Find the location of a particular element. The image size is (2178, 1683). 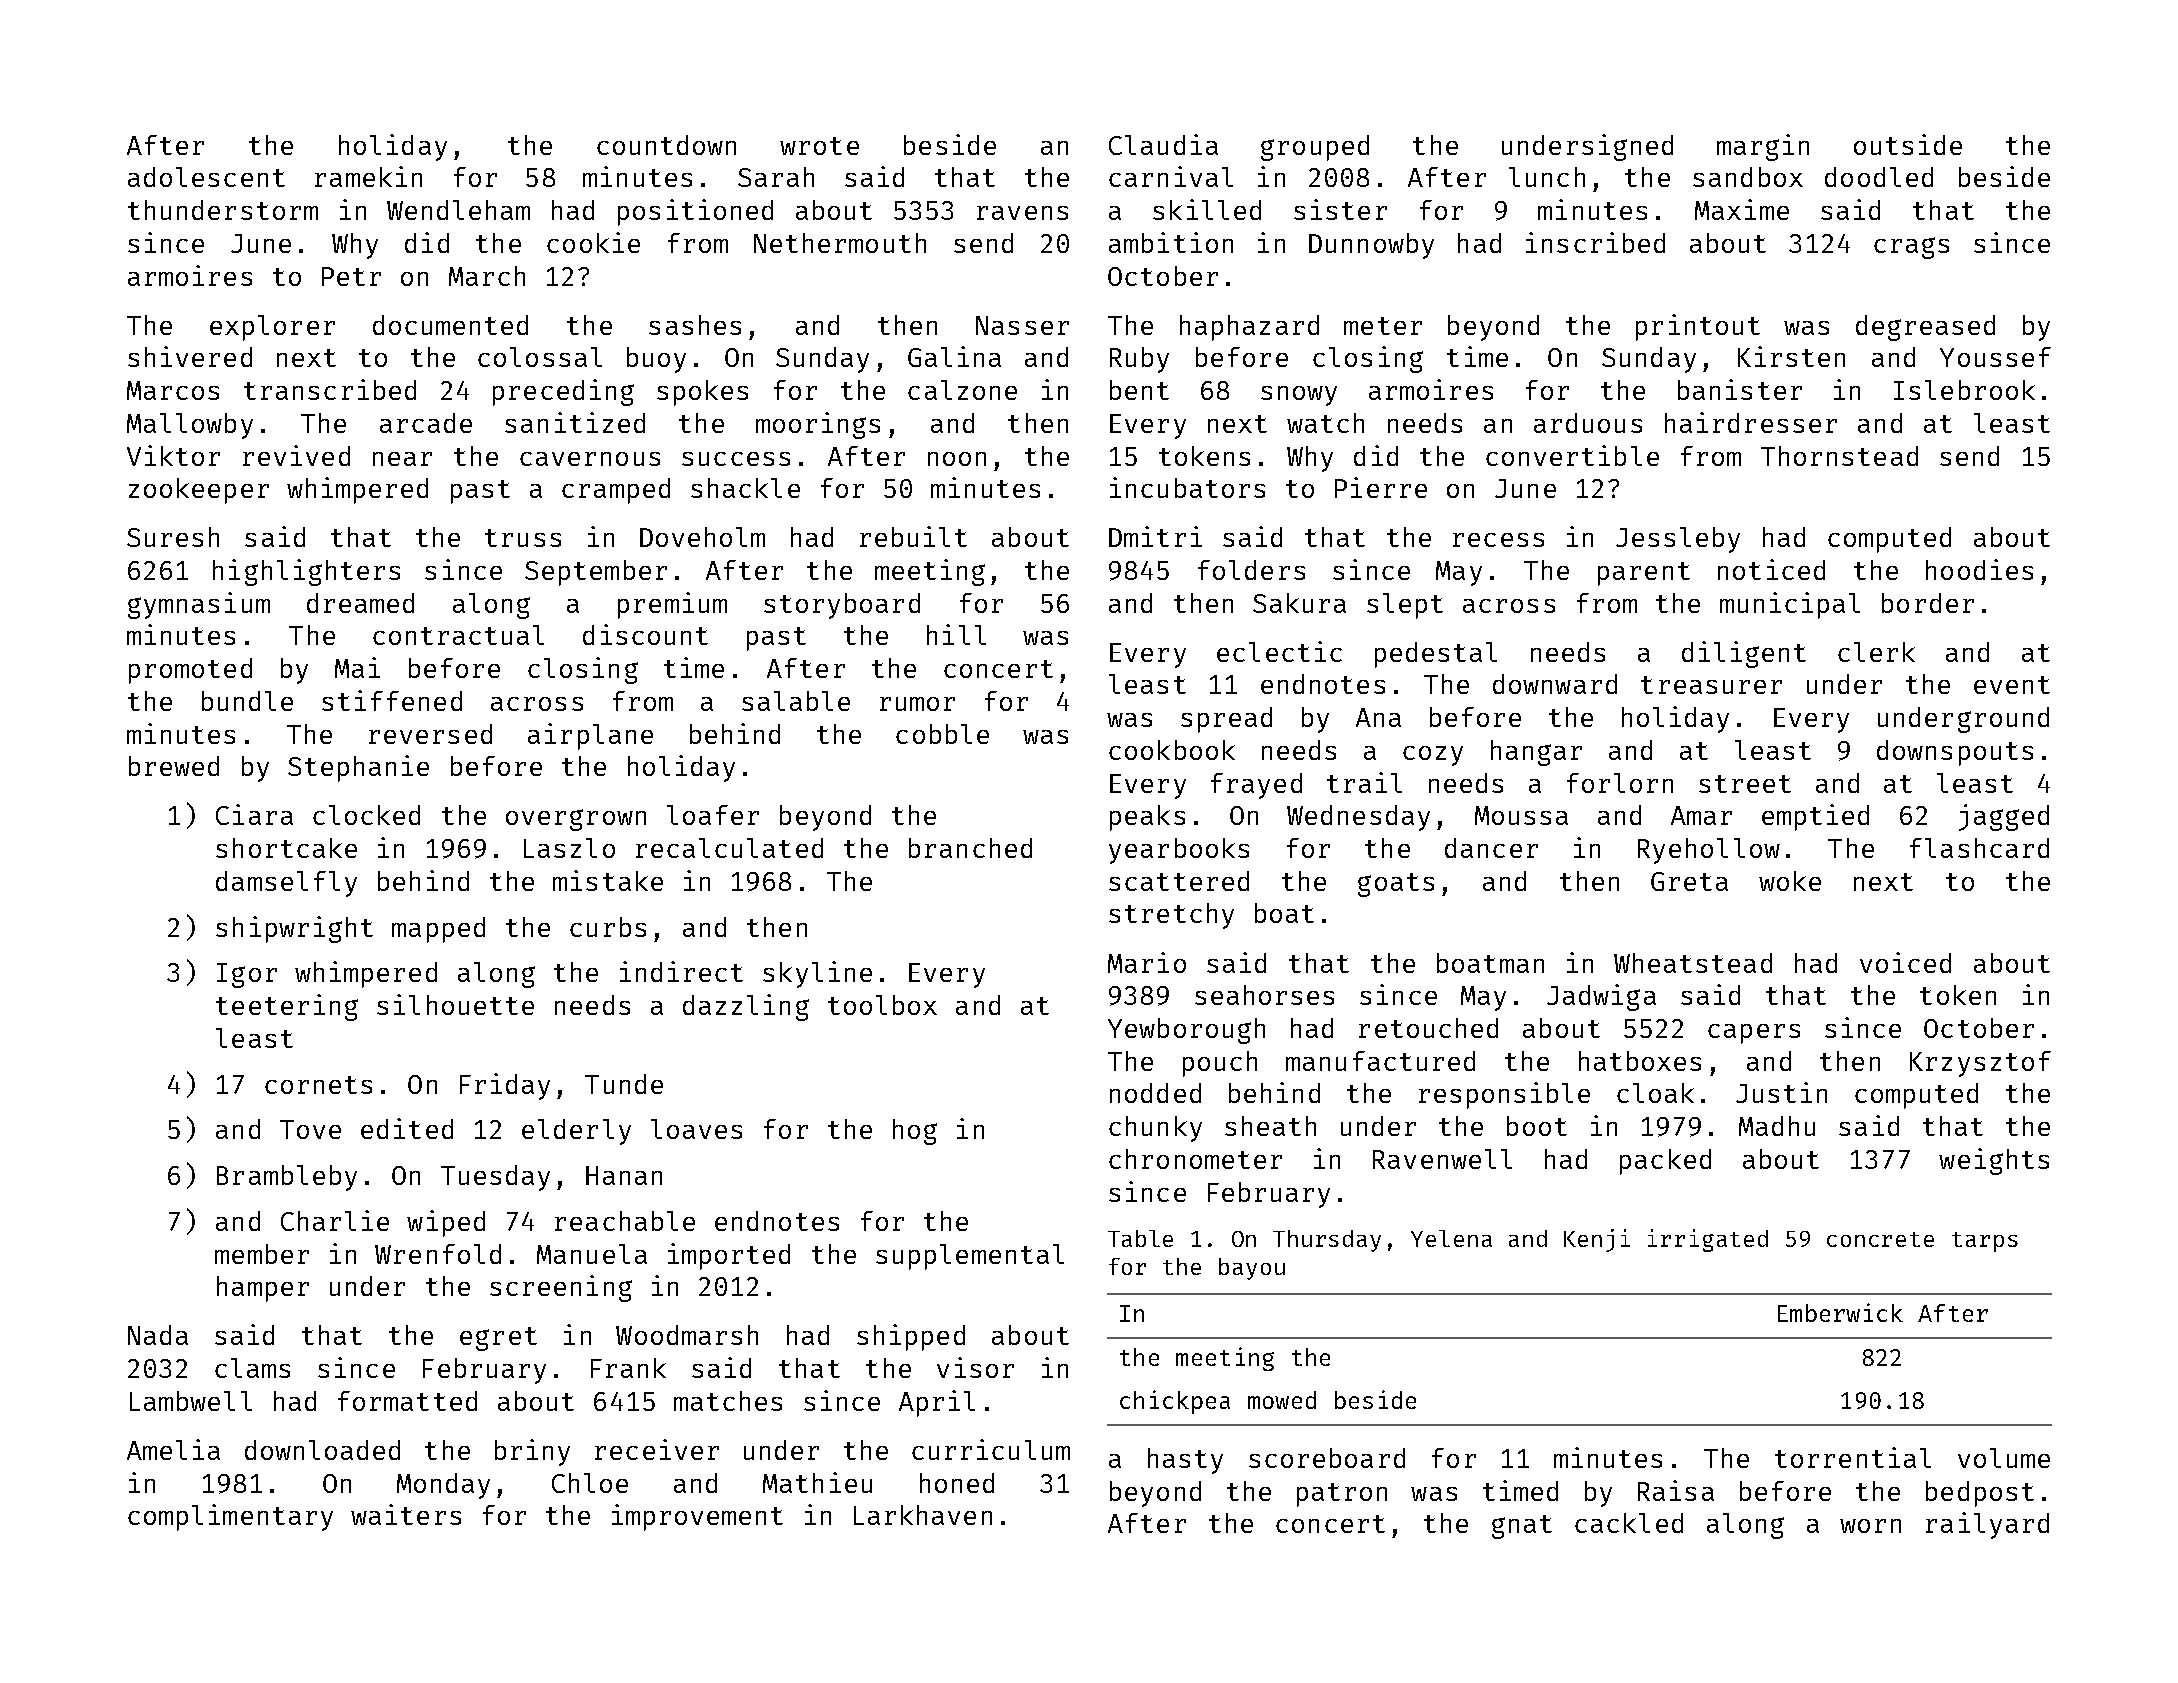

brewed is located at coordinates (174, 766).
